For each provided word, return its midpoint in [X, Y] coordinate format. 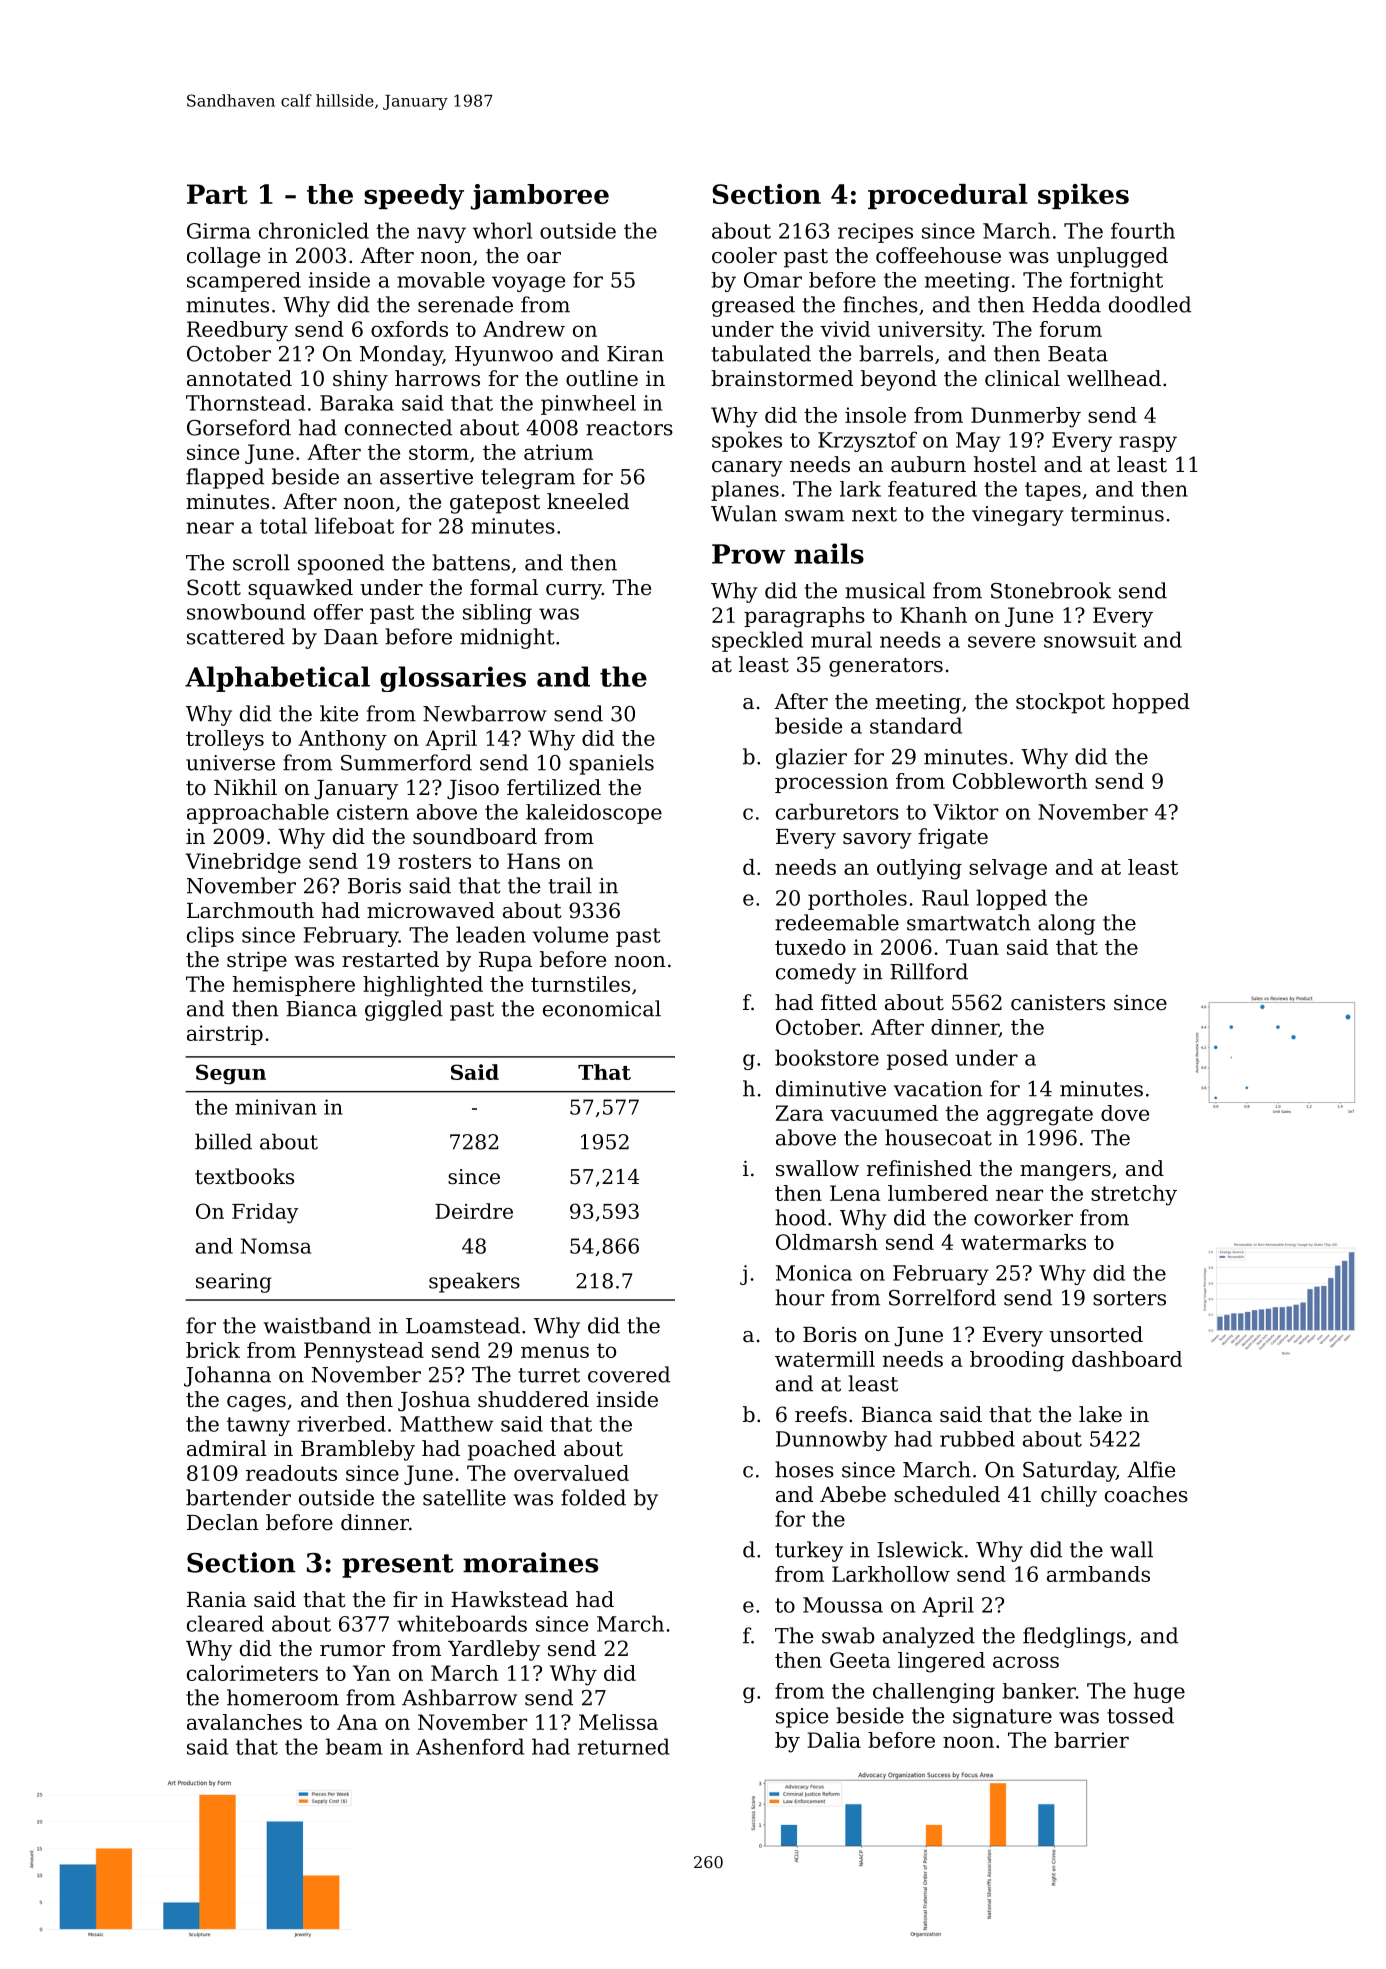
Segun [231, 1074]
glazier [811, 758]
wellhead [1114, 378]
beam [354, 1746]
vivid [845, 329]
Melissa [618, 1722]
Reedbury [237, 331]
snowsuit [1090, 640]
